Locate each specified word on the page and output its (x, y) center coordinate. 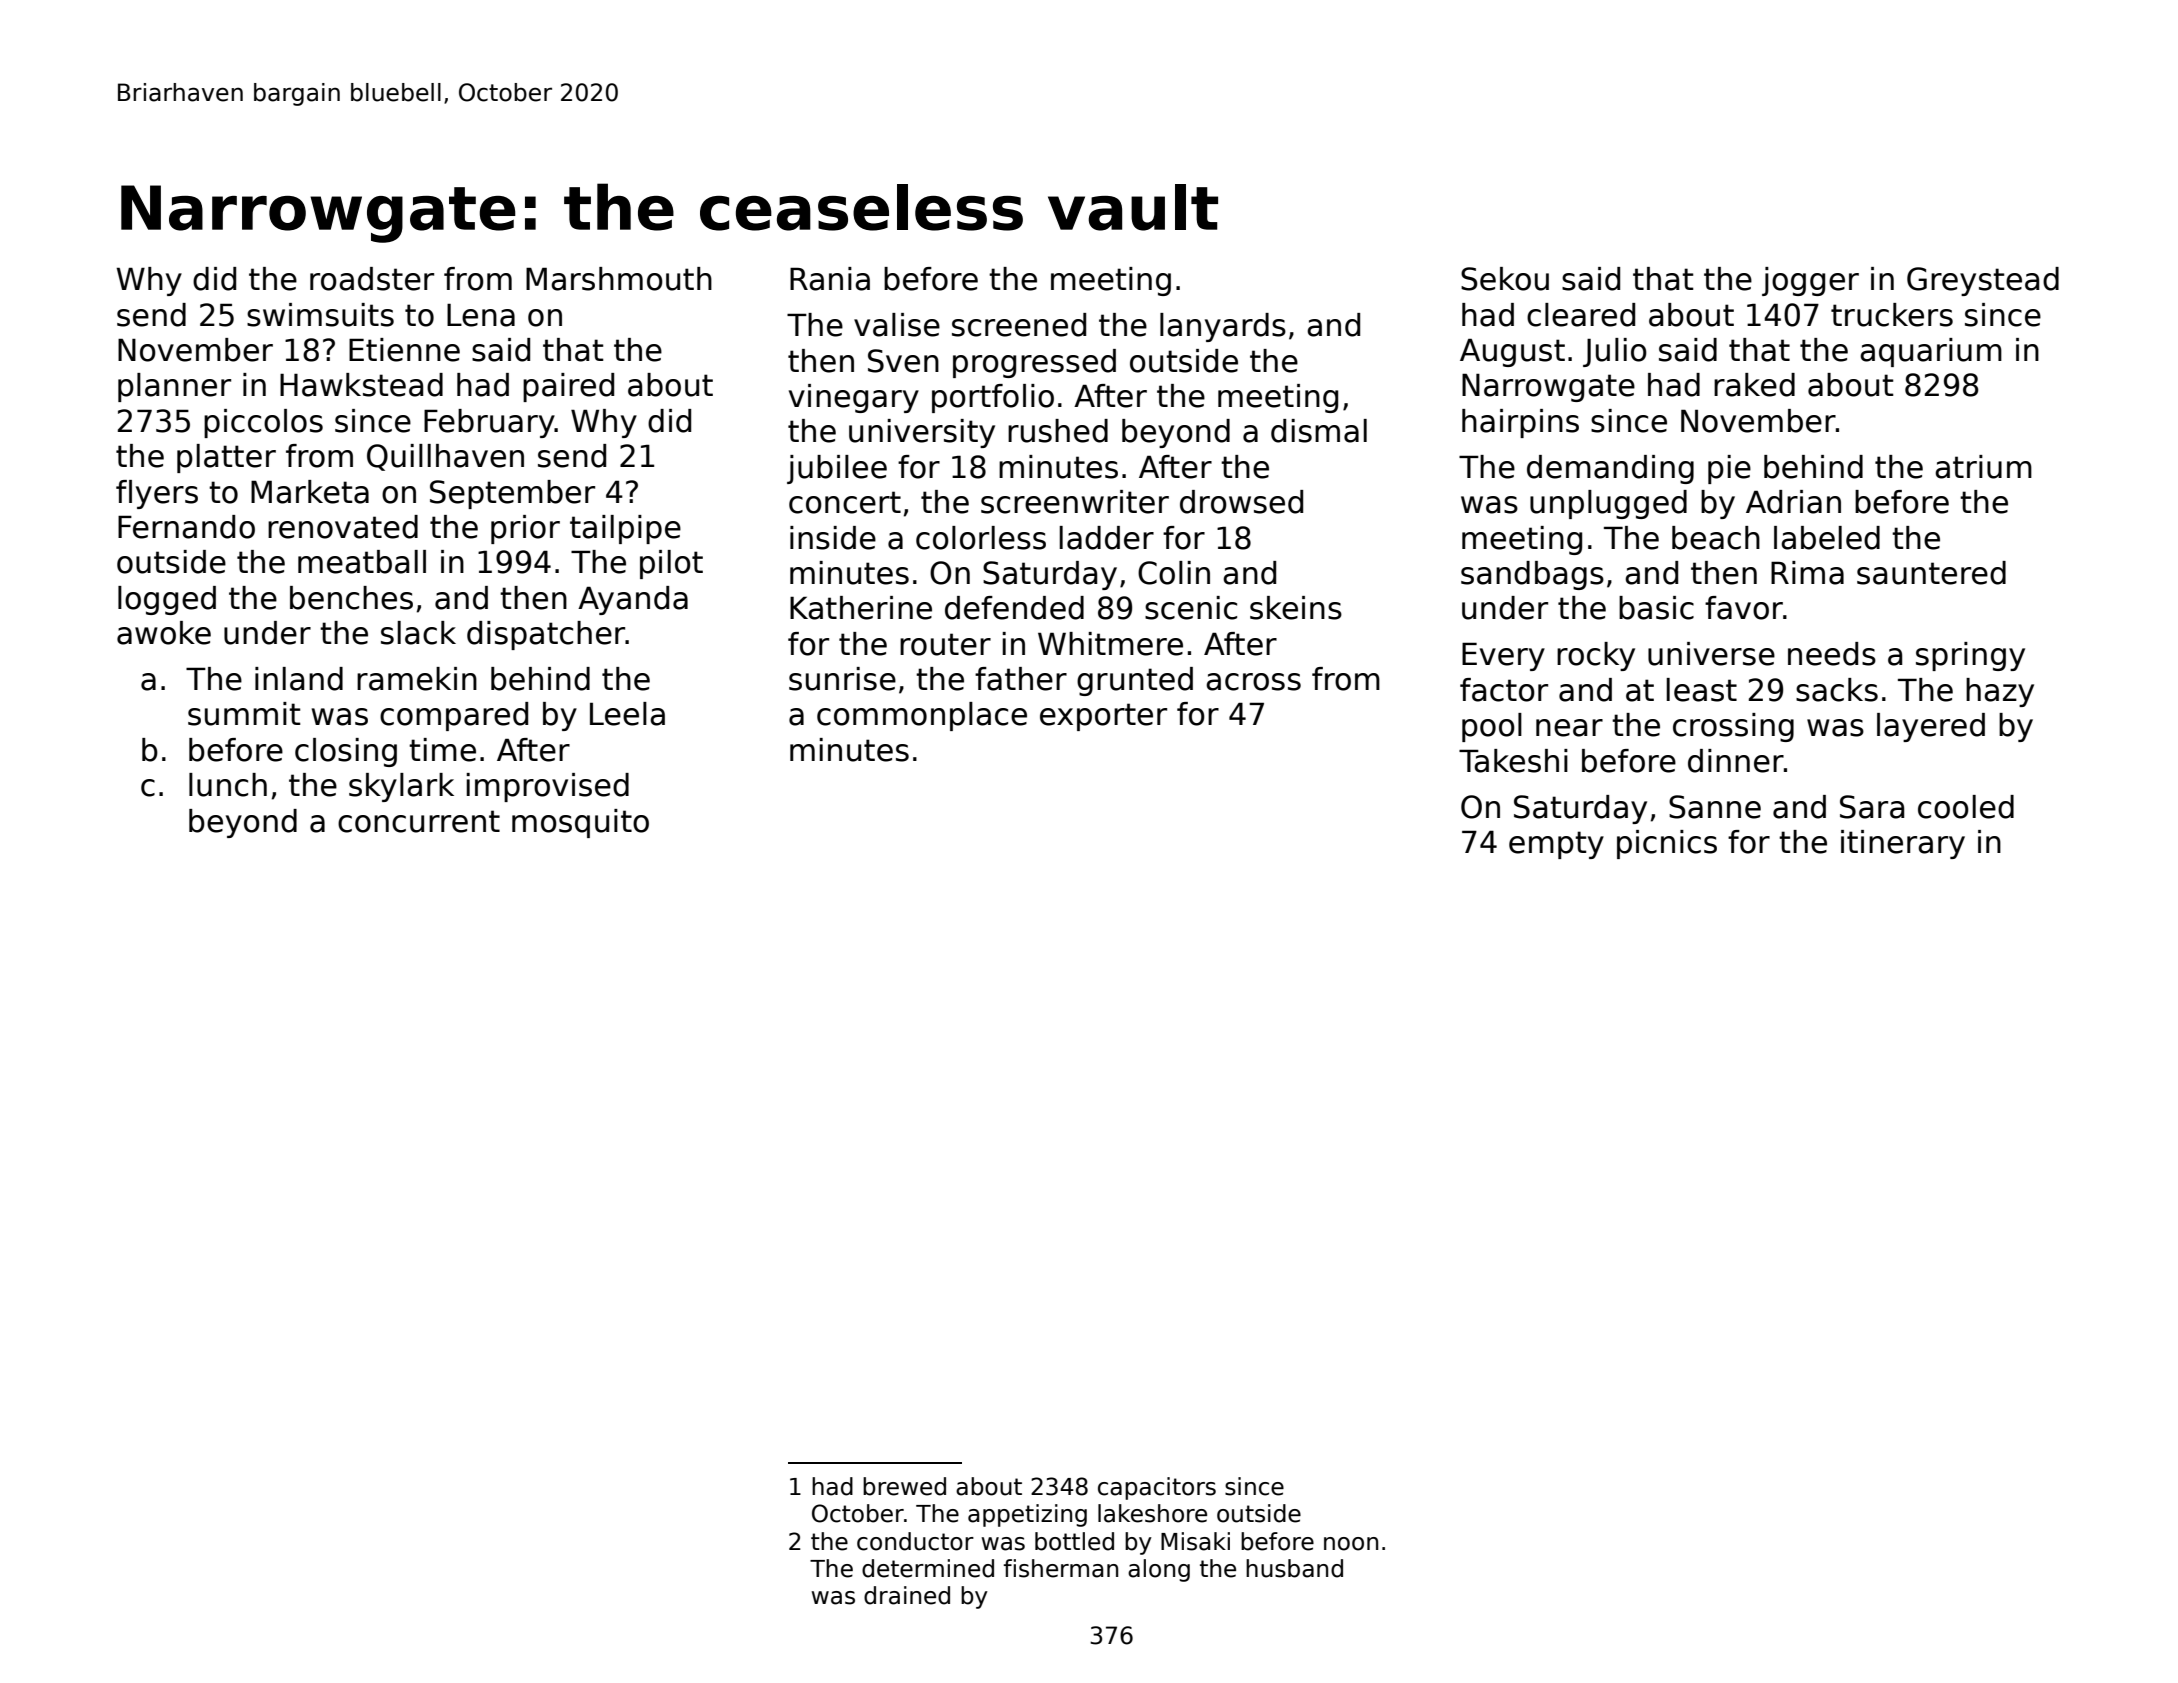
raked (1754, 385)
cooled (1966, 807)
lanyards (1223, 327)
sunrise (842, 679)
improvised (547, 787)
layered (1931, 727)
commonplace (922, 716)
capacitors (1157, 1488)
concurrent (419, 821)
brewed (904, 1486)
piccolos (263, 423)
